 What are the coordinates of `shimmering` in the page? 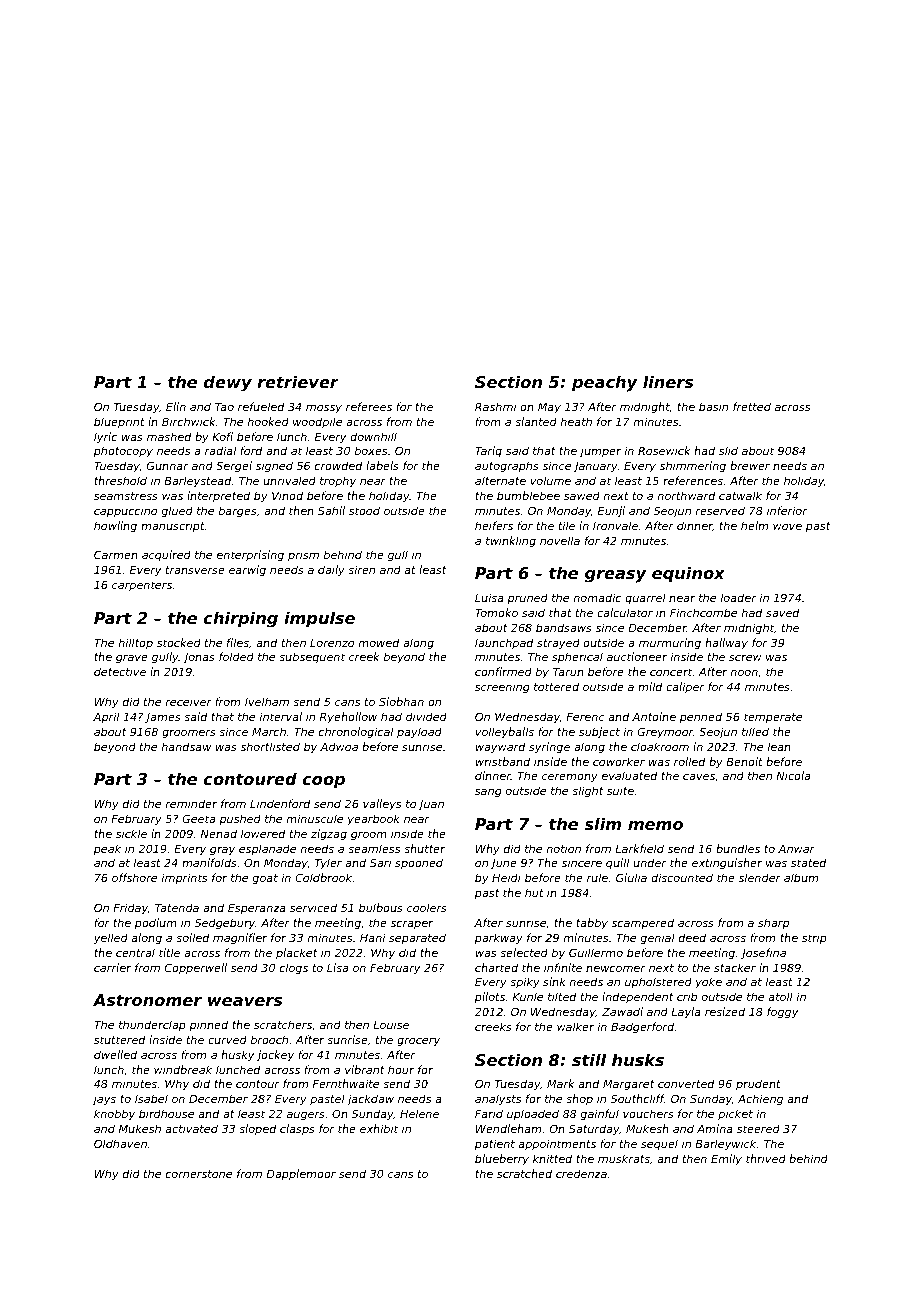 It's located at (692, 467).
